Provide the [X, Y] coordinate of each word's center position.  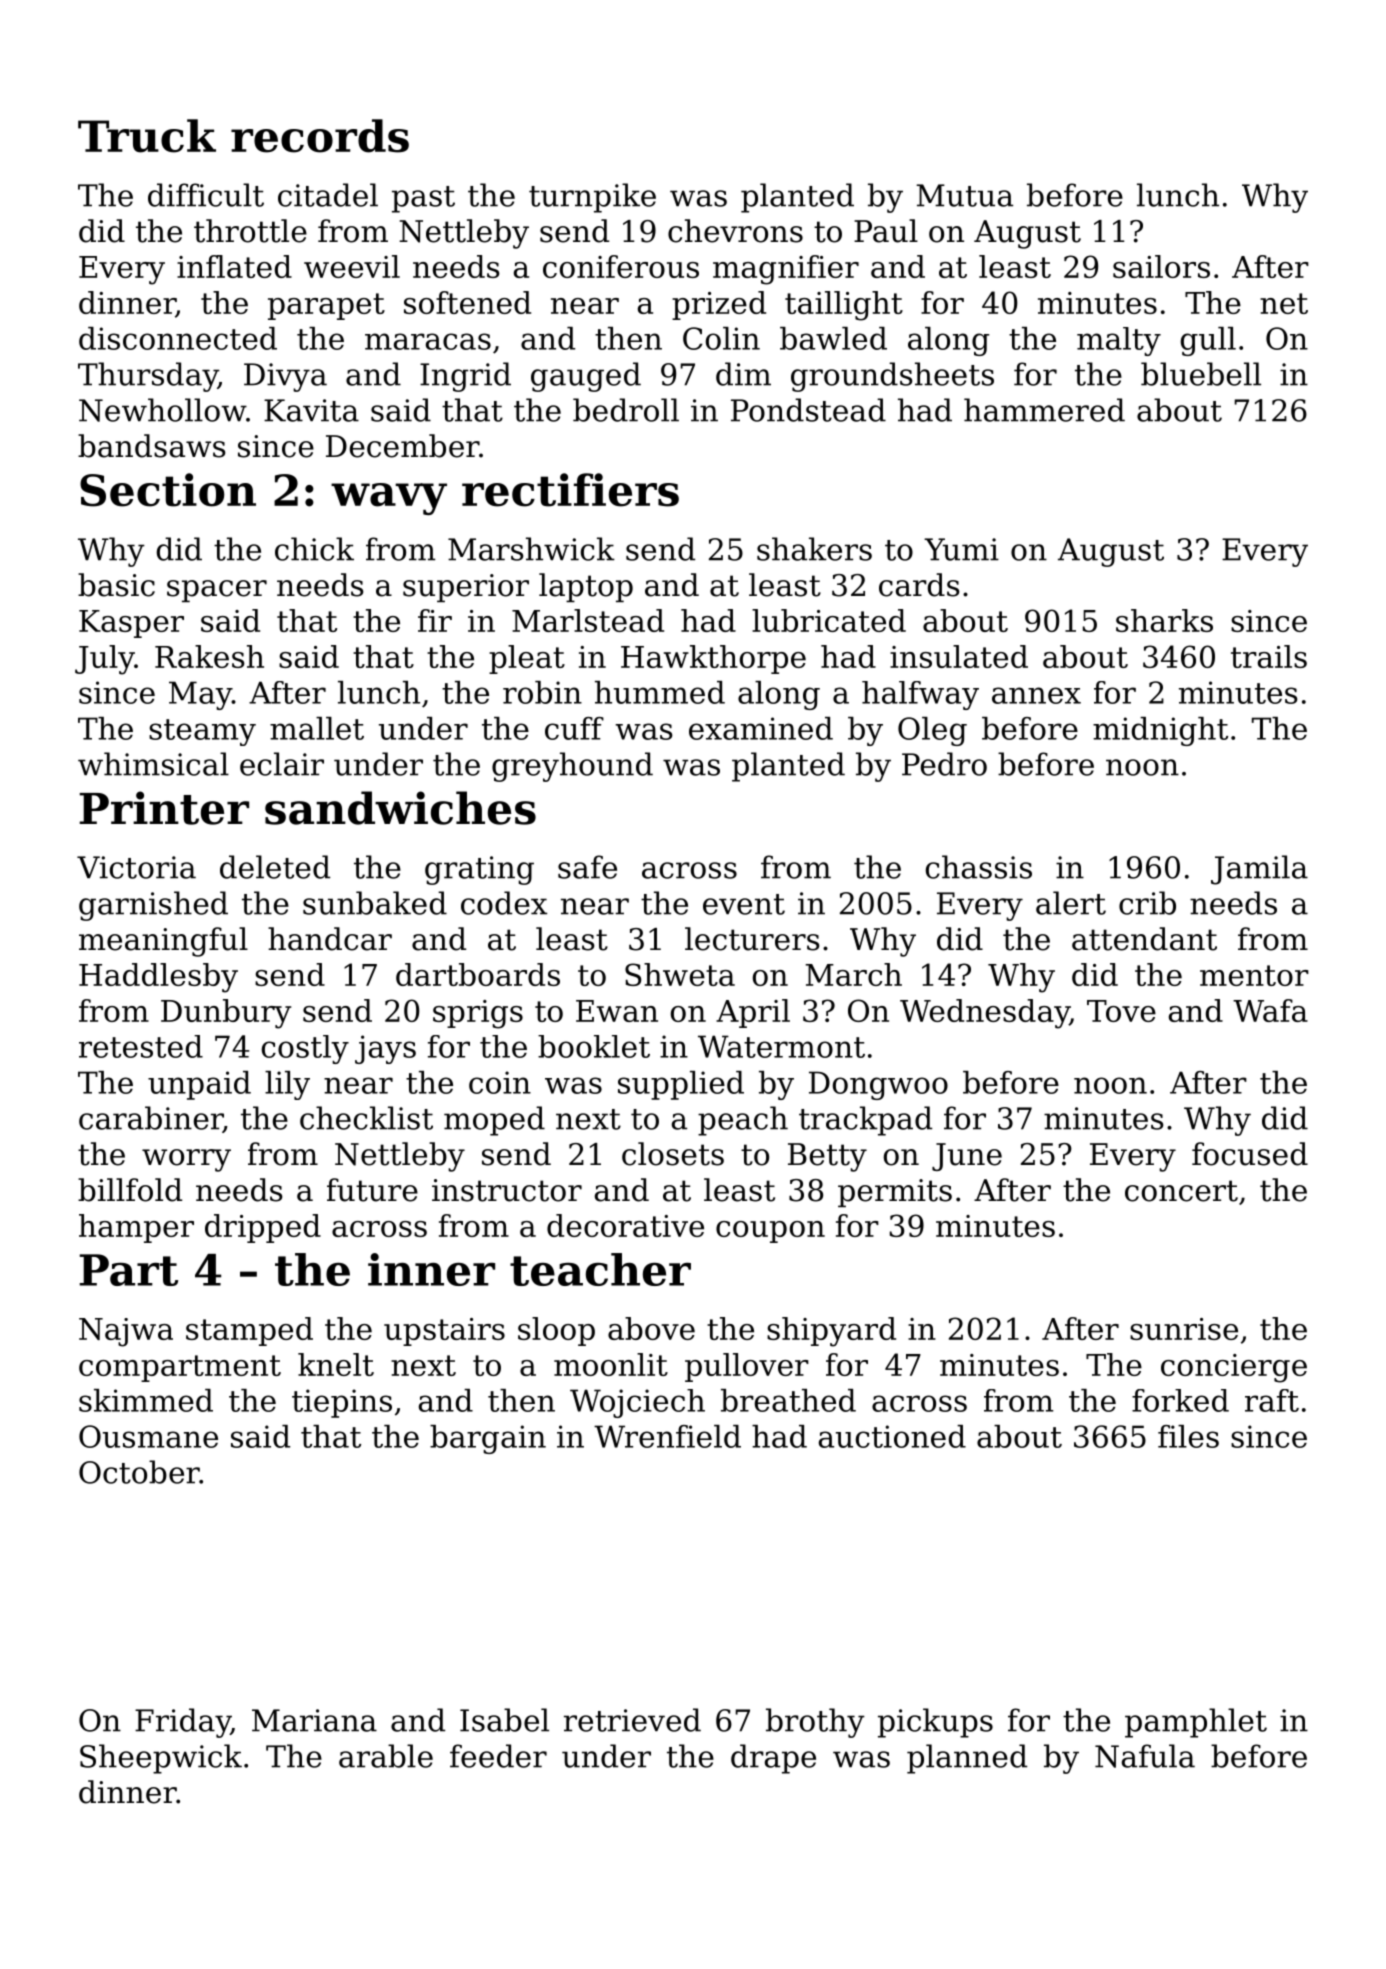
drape [773, 1759]
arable [386, 1756]
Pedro [944, 764]
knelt [336, 1364]
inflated [234, 266]
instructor [507, 1190]
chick [314, 549]
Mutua [964, 195]
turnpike [592, 198]
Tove [1121, 1011]
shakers [814, 549]
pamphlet [1196, 1723]
